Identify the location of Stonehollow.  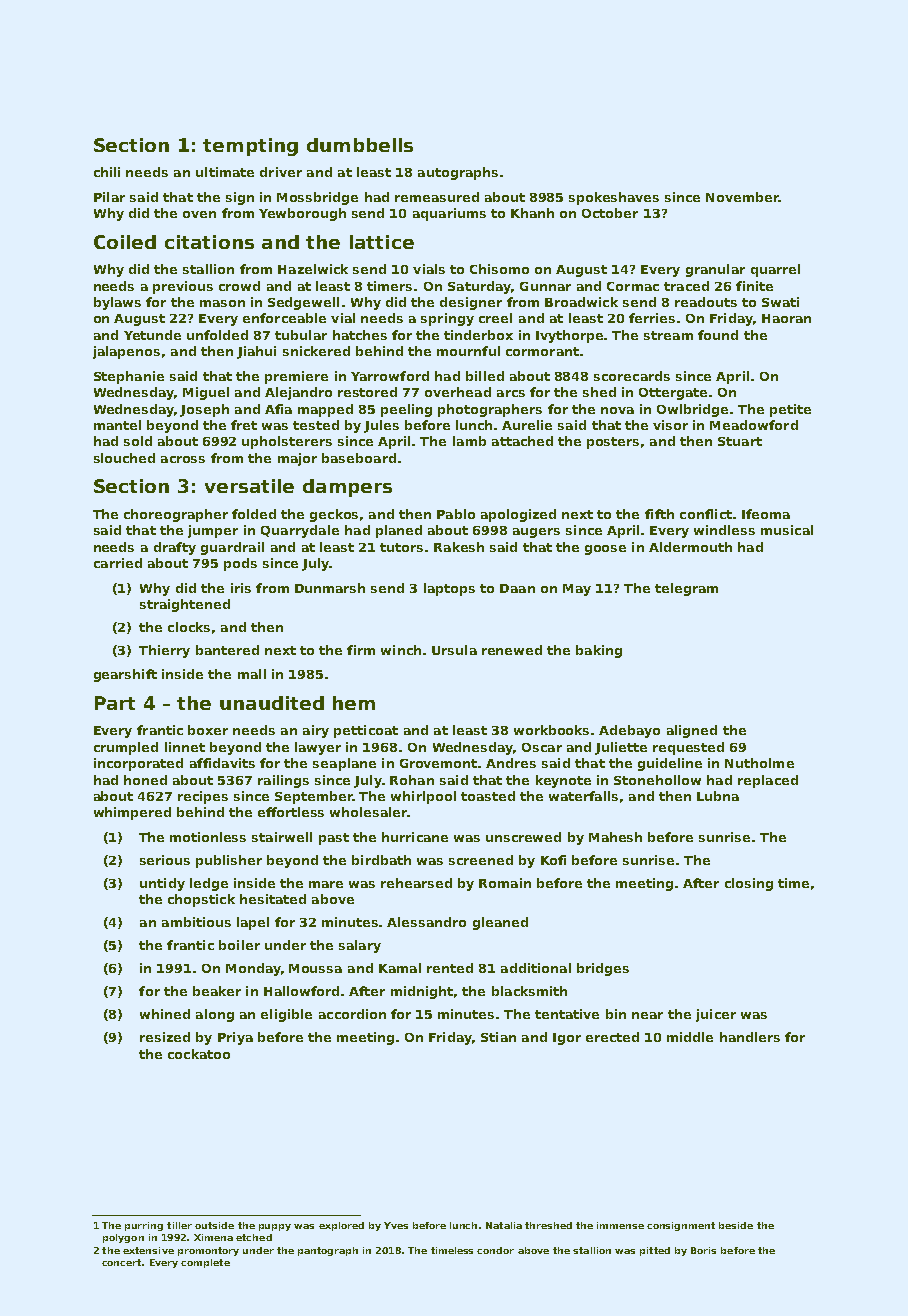
(657, 780).
